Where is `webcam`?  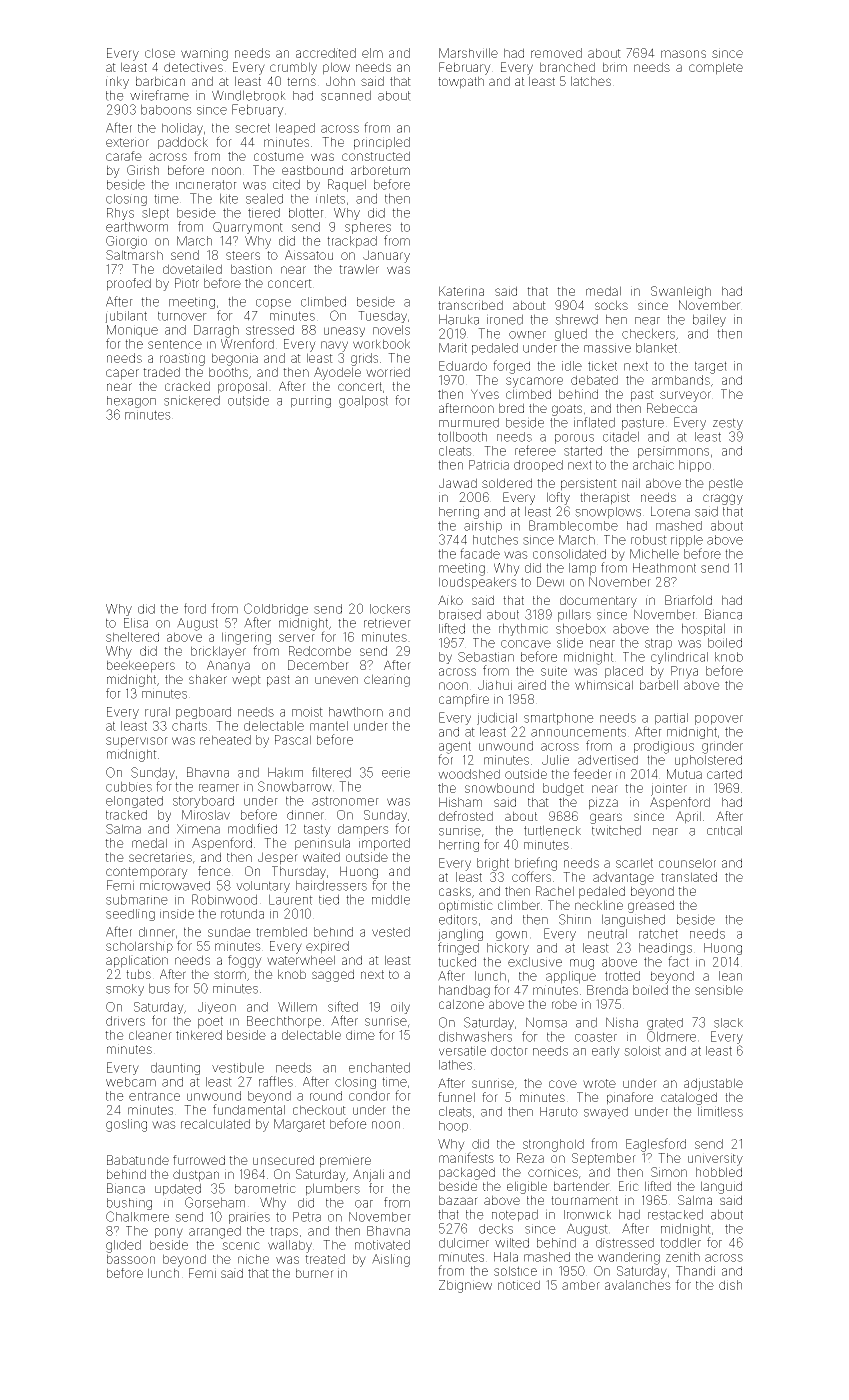 webcam is located at coordinates (131, 1082).
